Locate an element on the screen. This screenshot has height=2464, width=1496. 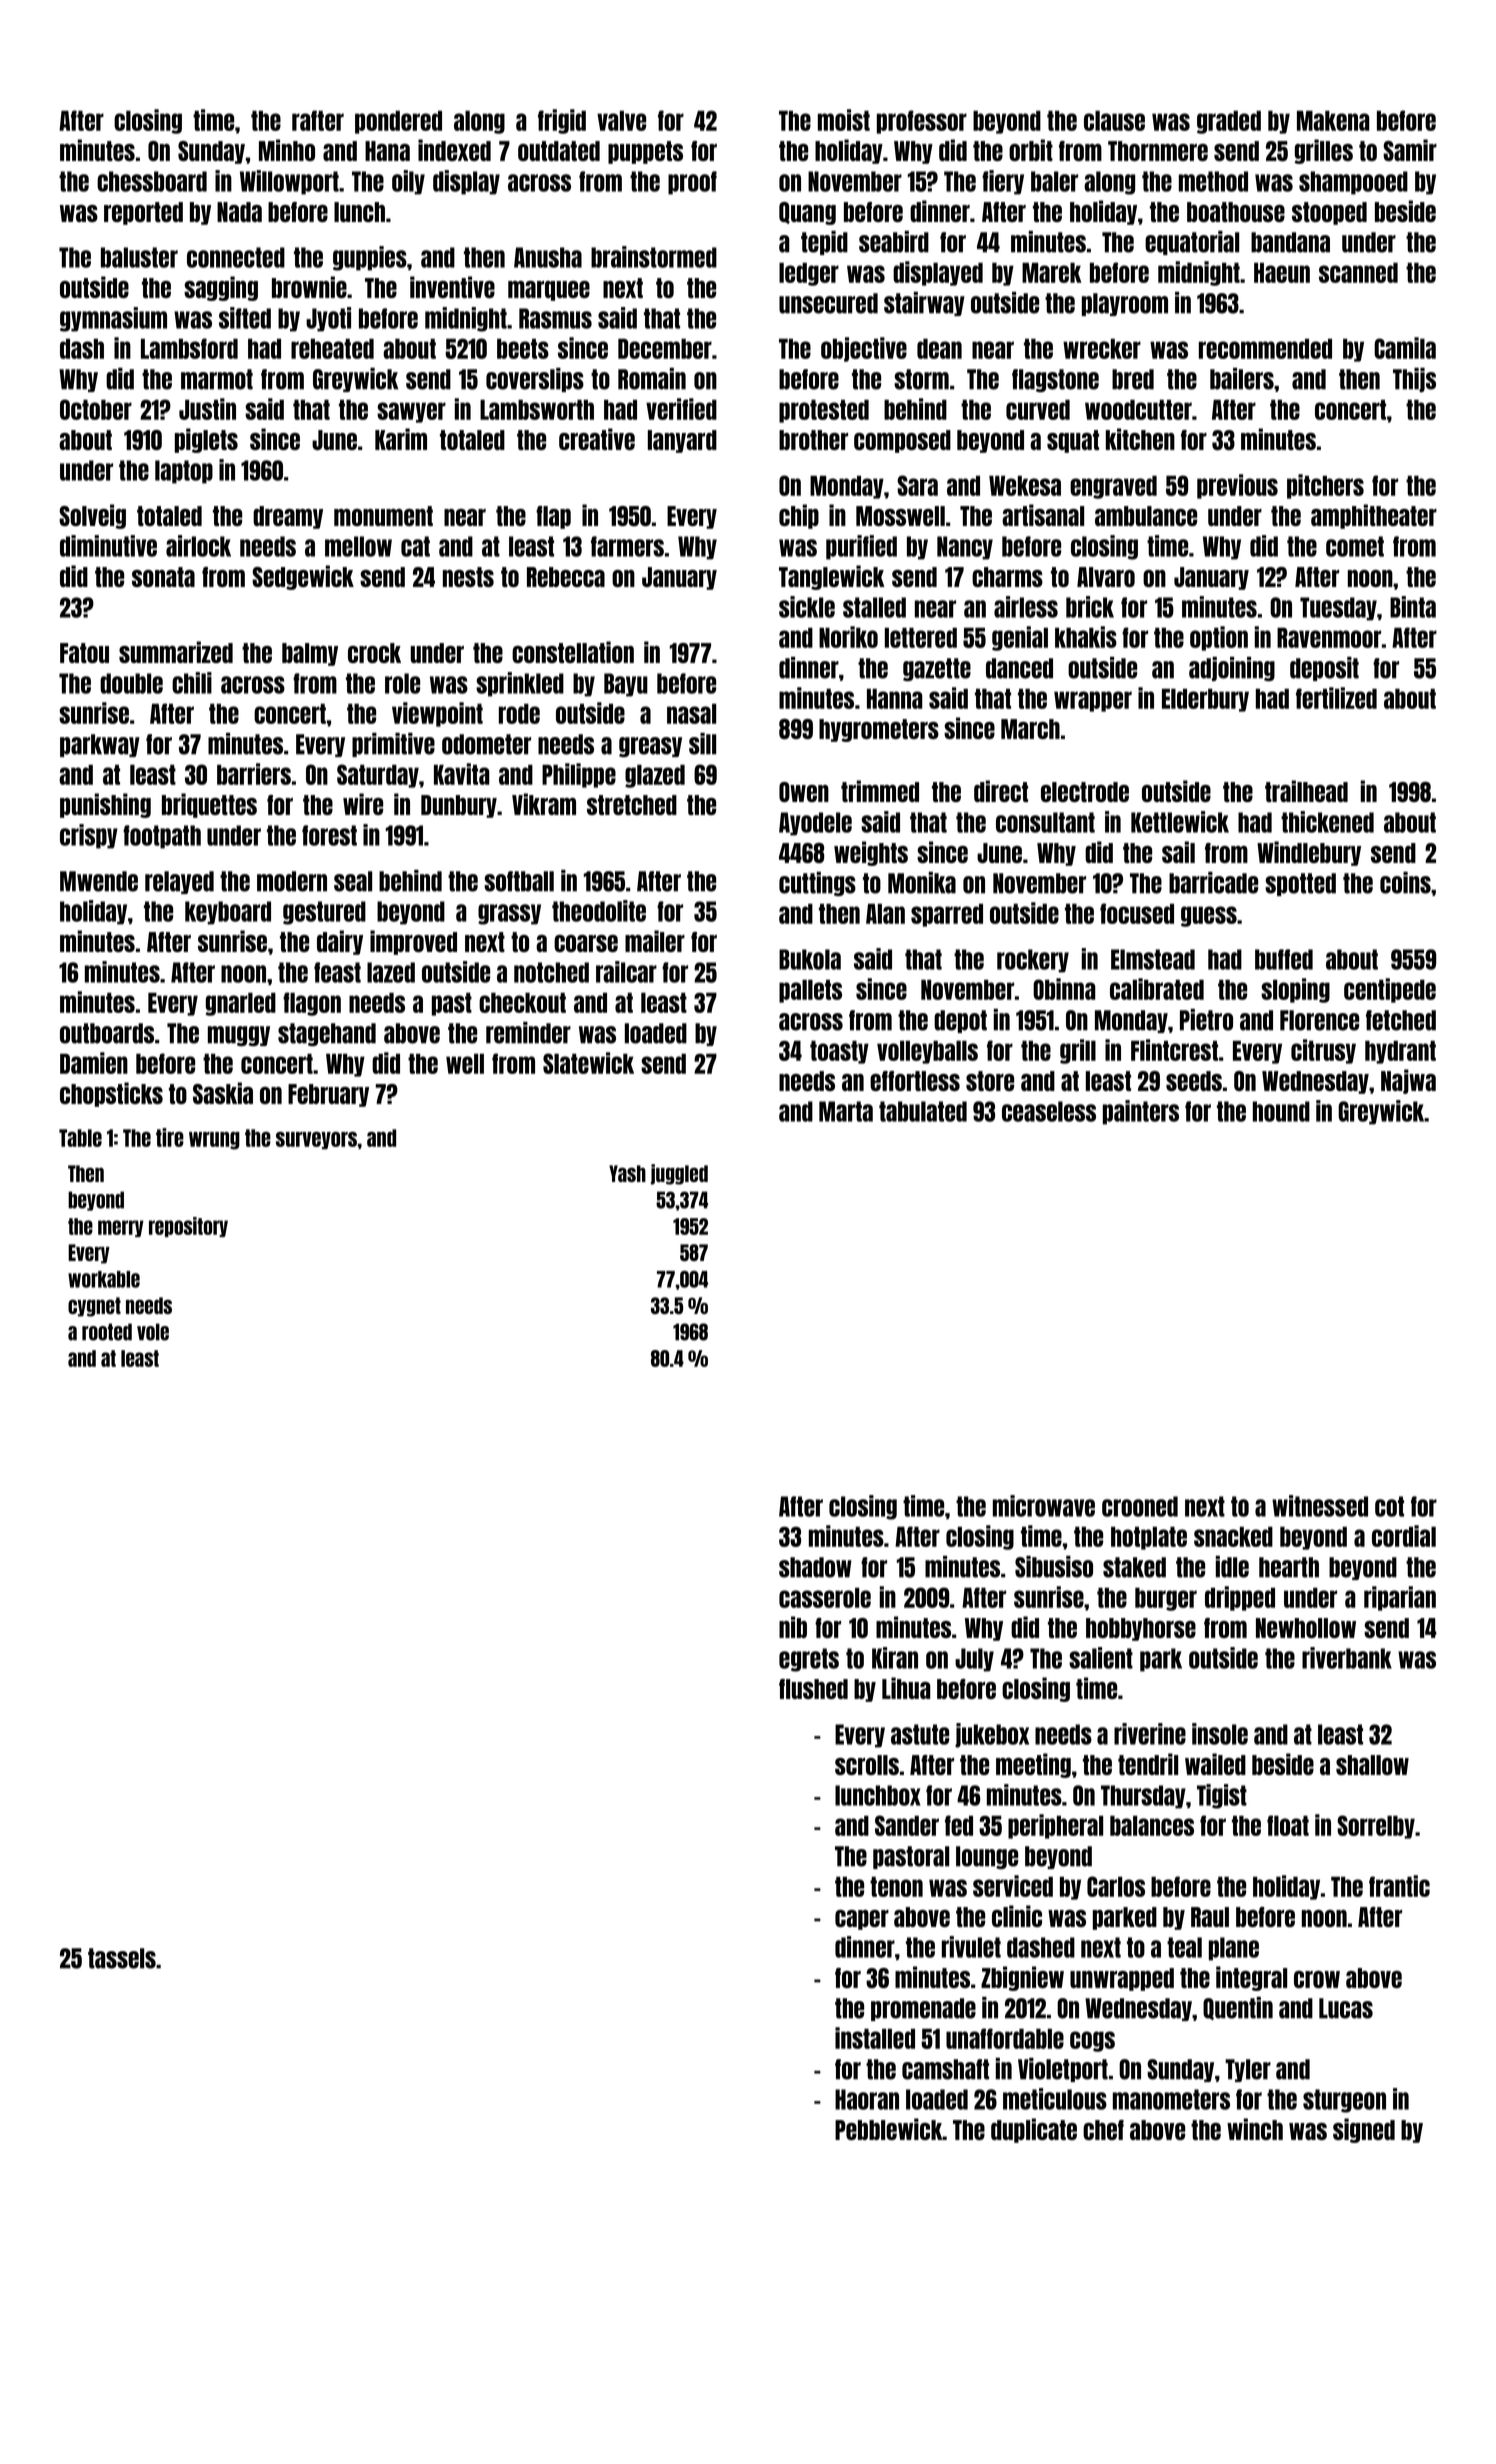
chef is located at coordinates (1103, 2130).
